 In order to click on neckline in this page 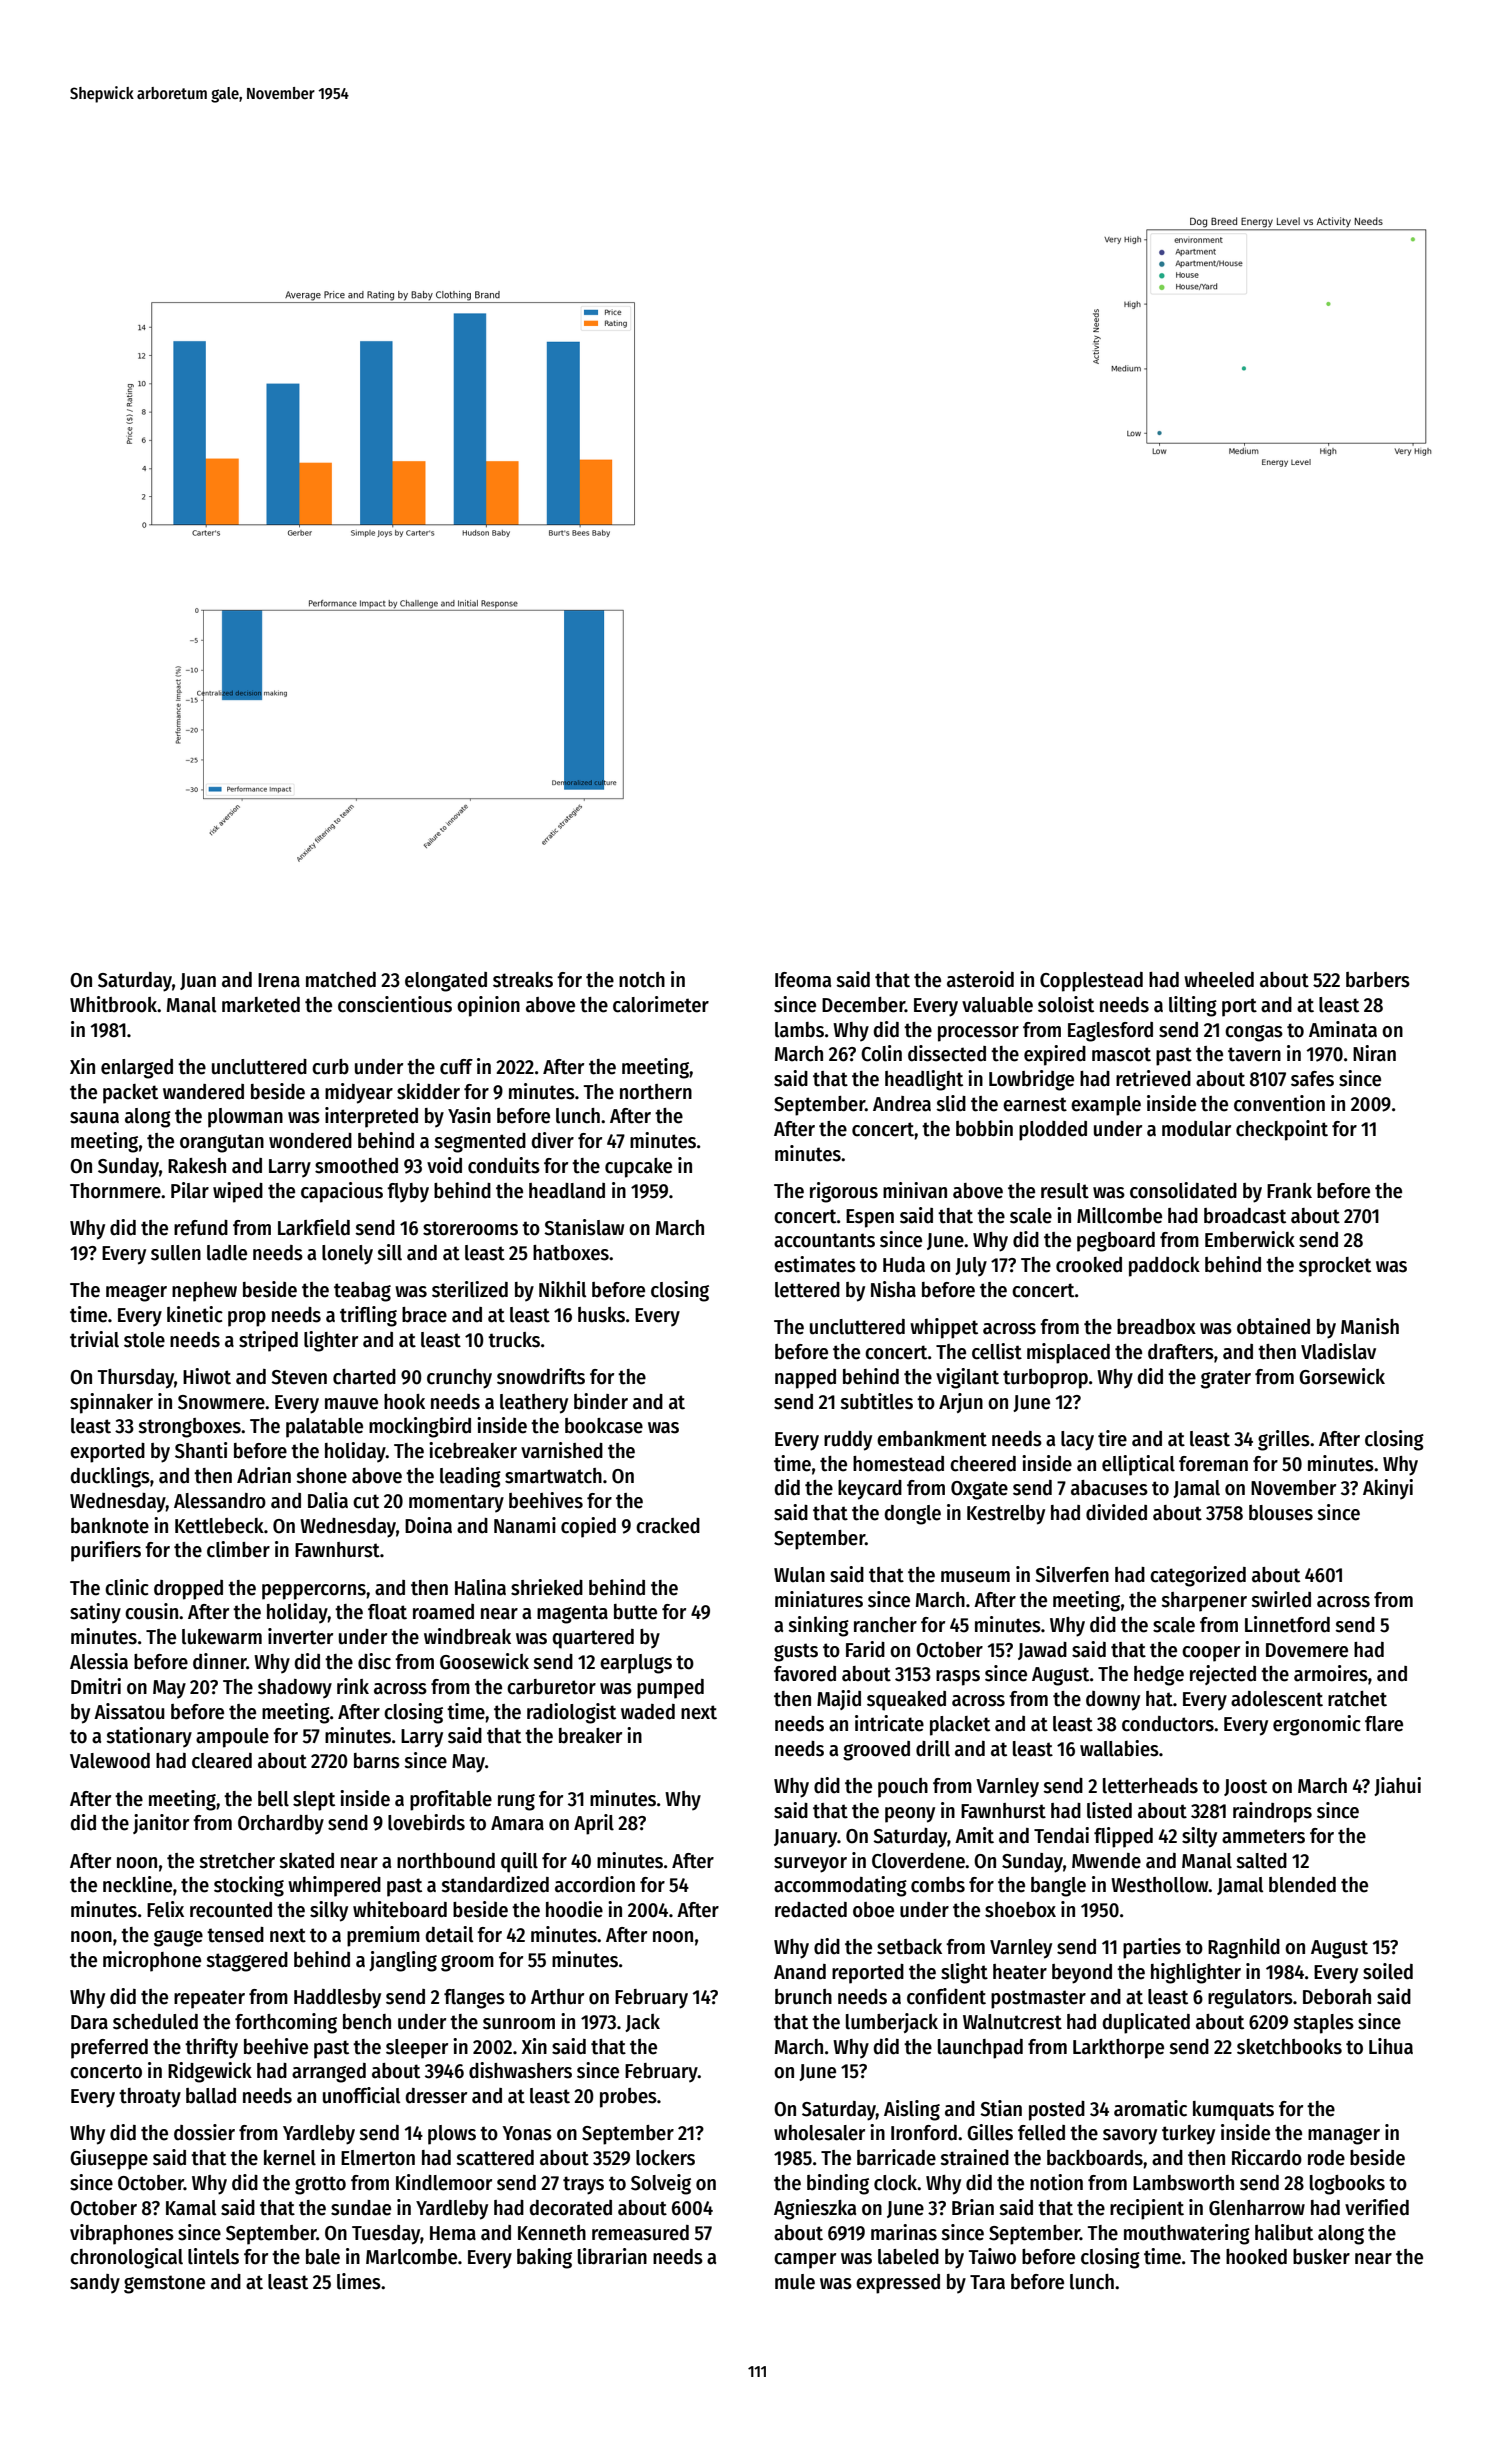, I will do `click(137, 1884)`.
